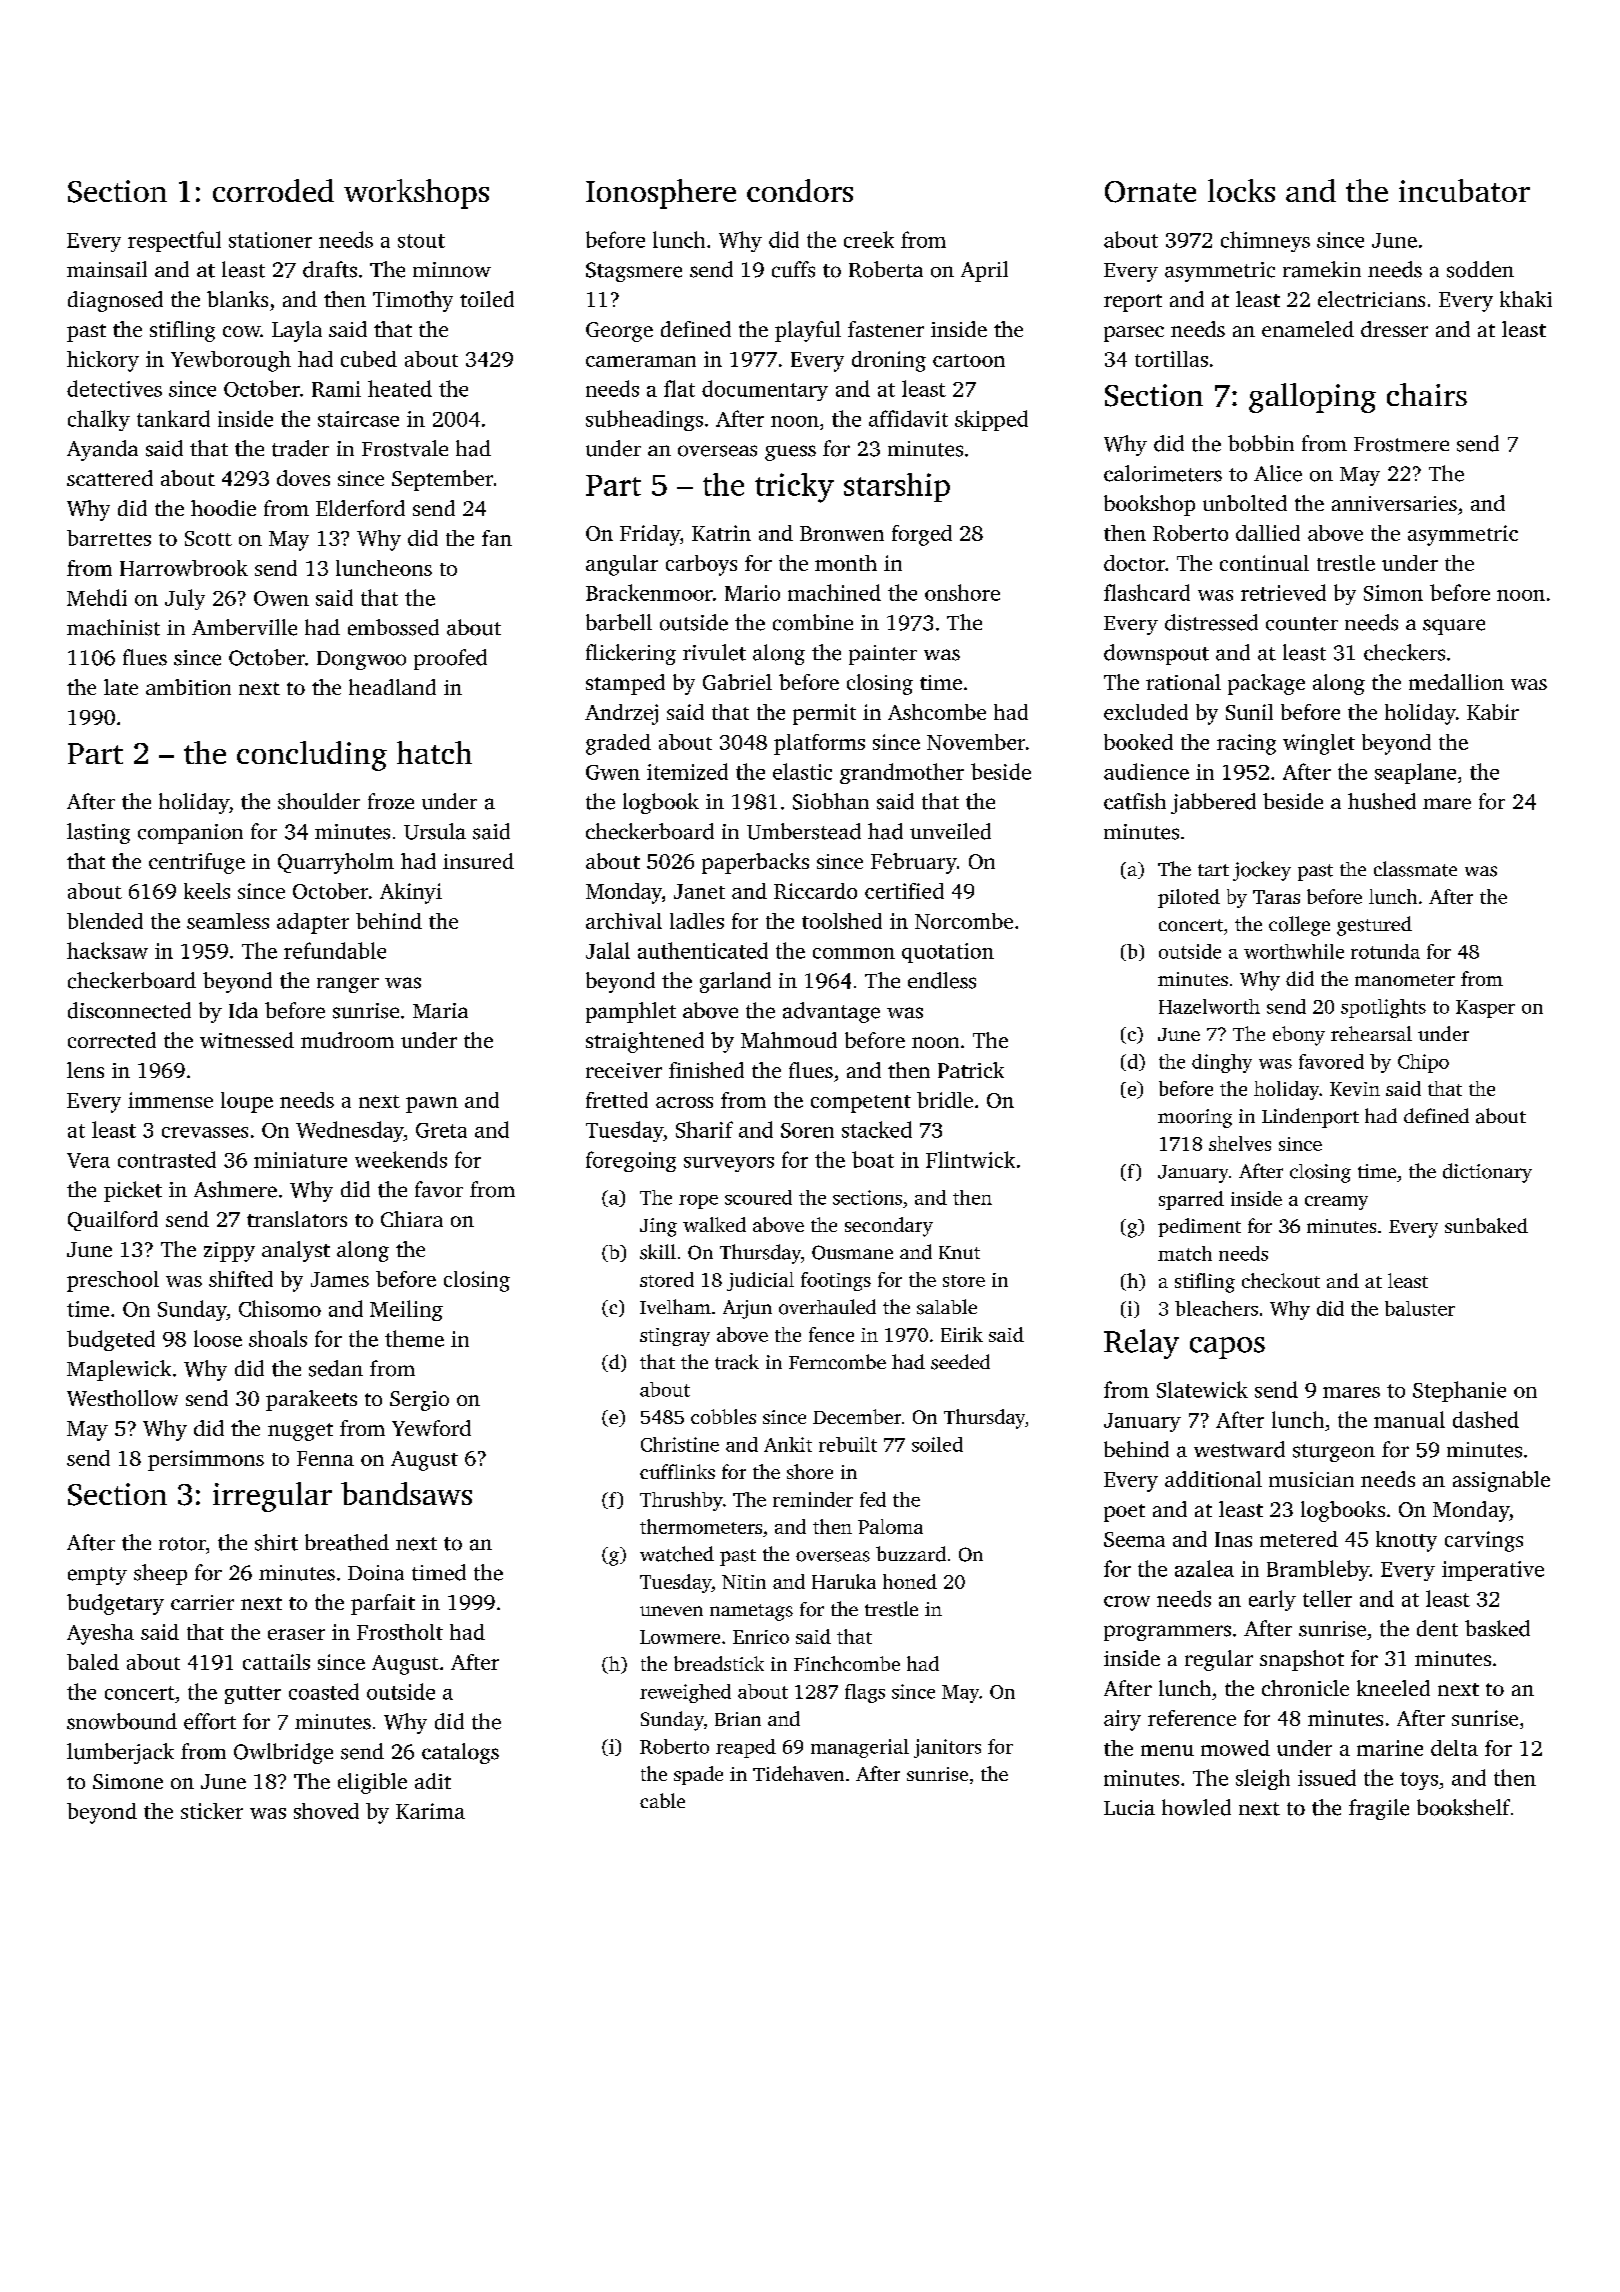 The width and height of the document is (1620, 2292). What do you see at coordinates (190, 834) in the document?
I see `companion` at bounding box center [190, 834].
